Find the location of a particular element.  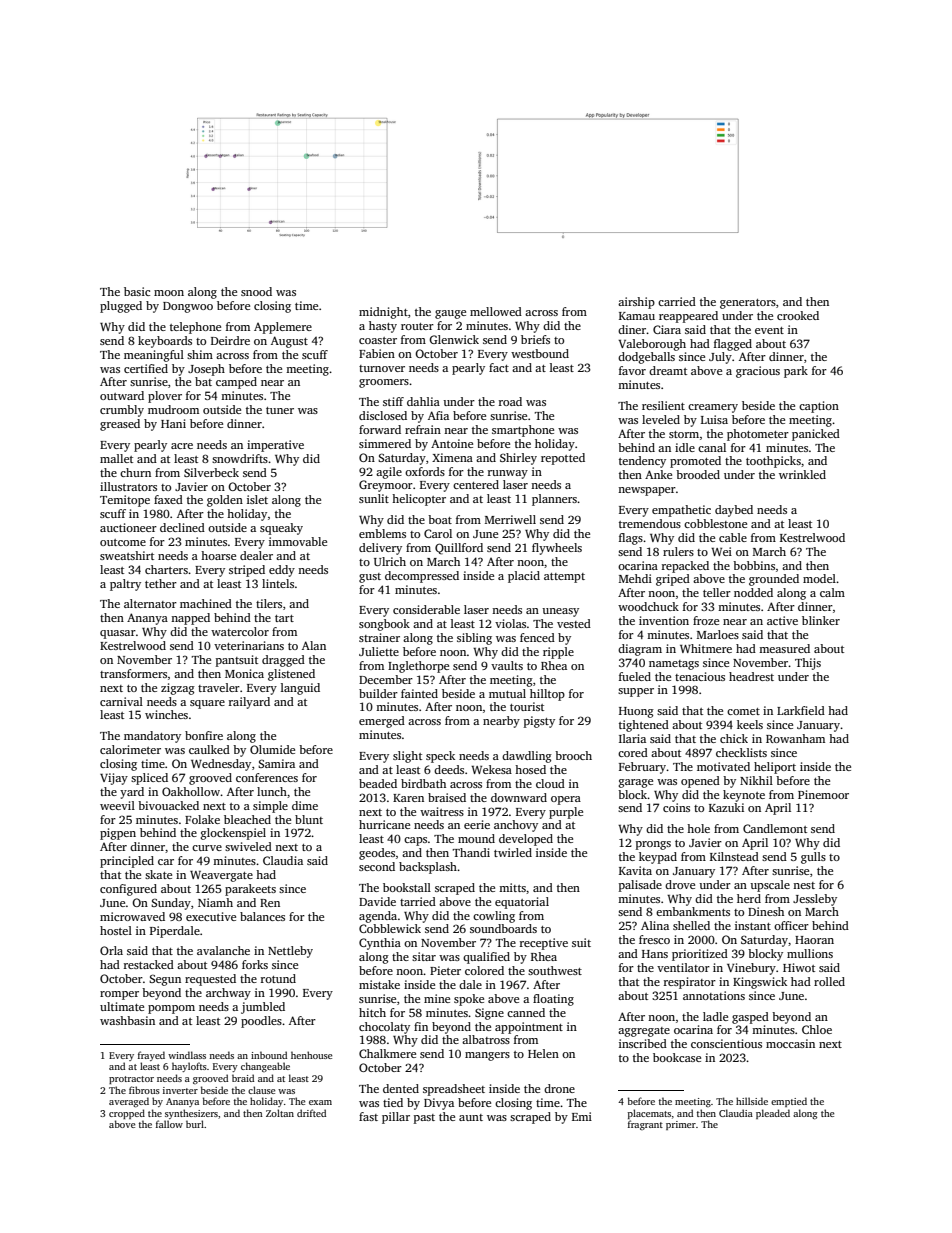

telephone is located at coordinates (195, 328).
